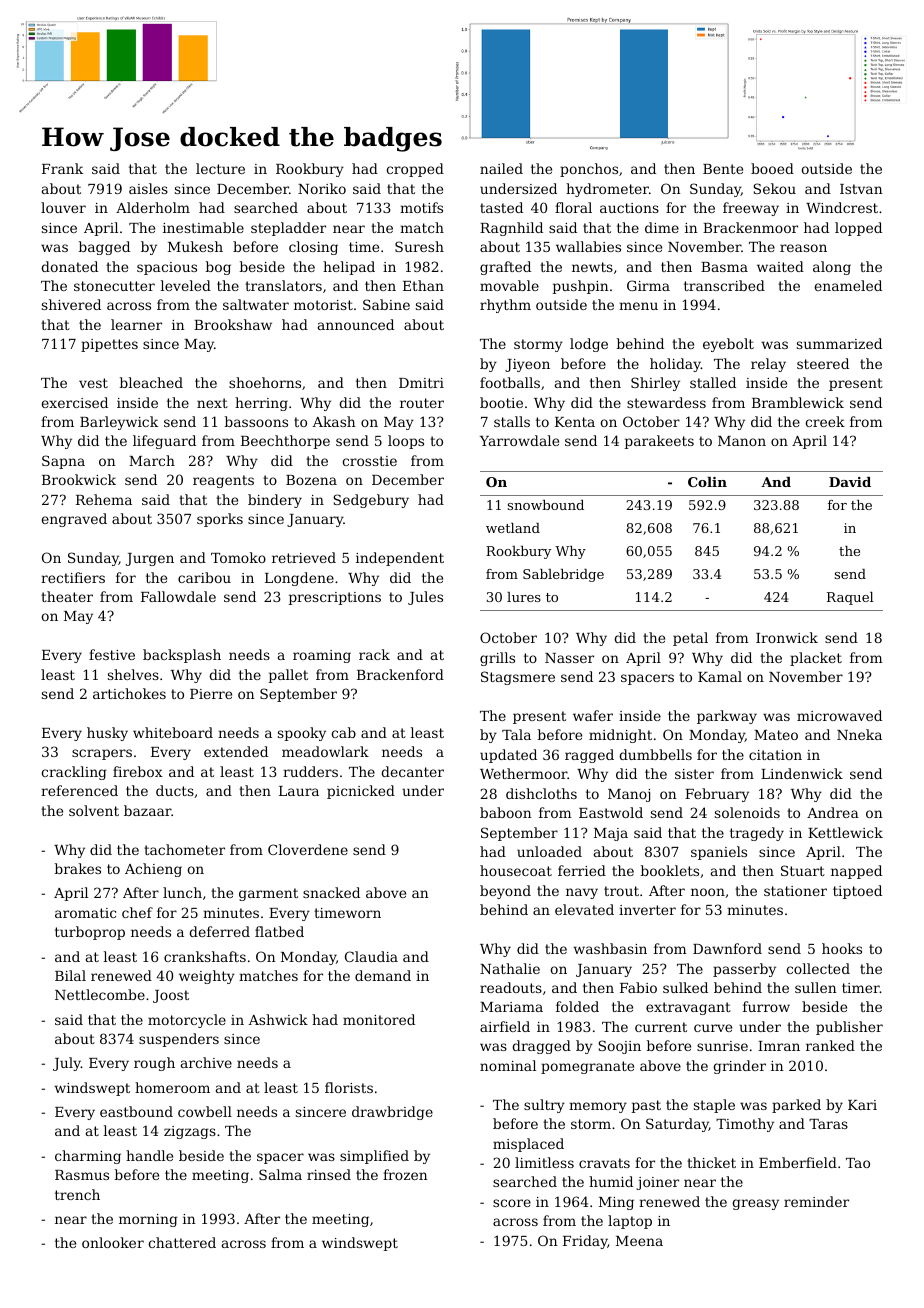  What do you see at coordinates (113, 1242) in the document?
I see `onlooker` at bounding box center [113, 1242].
